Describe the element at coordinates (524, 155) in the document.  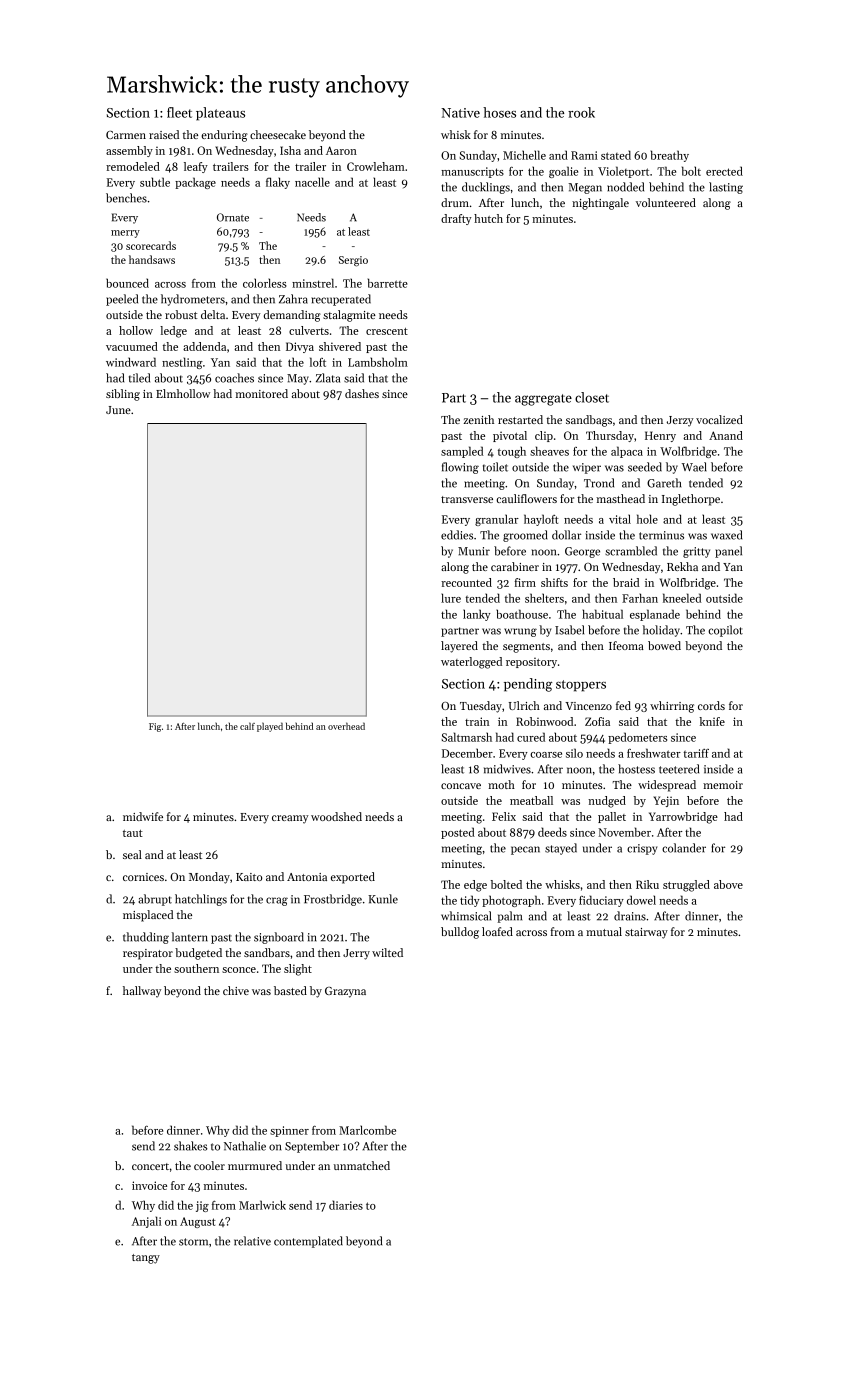
I see `Michelle` at that location.
